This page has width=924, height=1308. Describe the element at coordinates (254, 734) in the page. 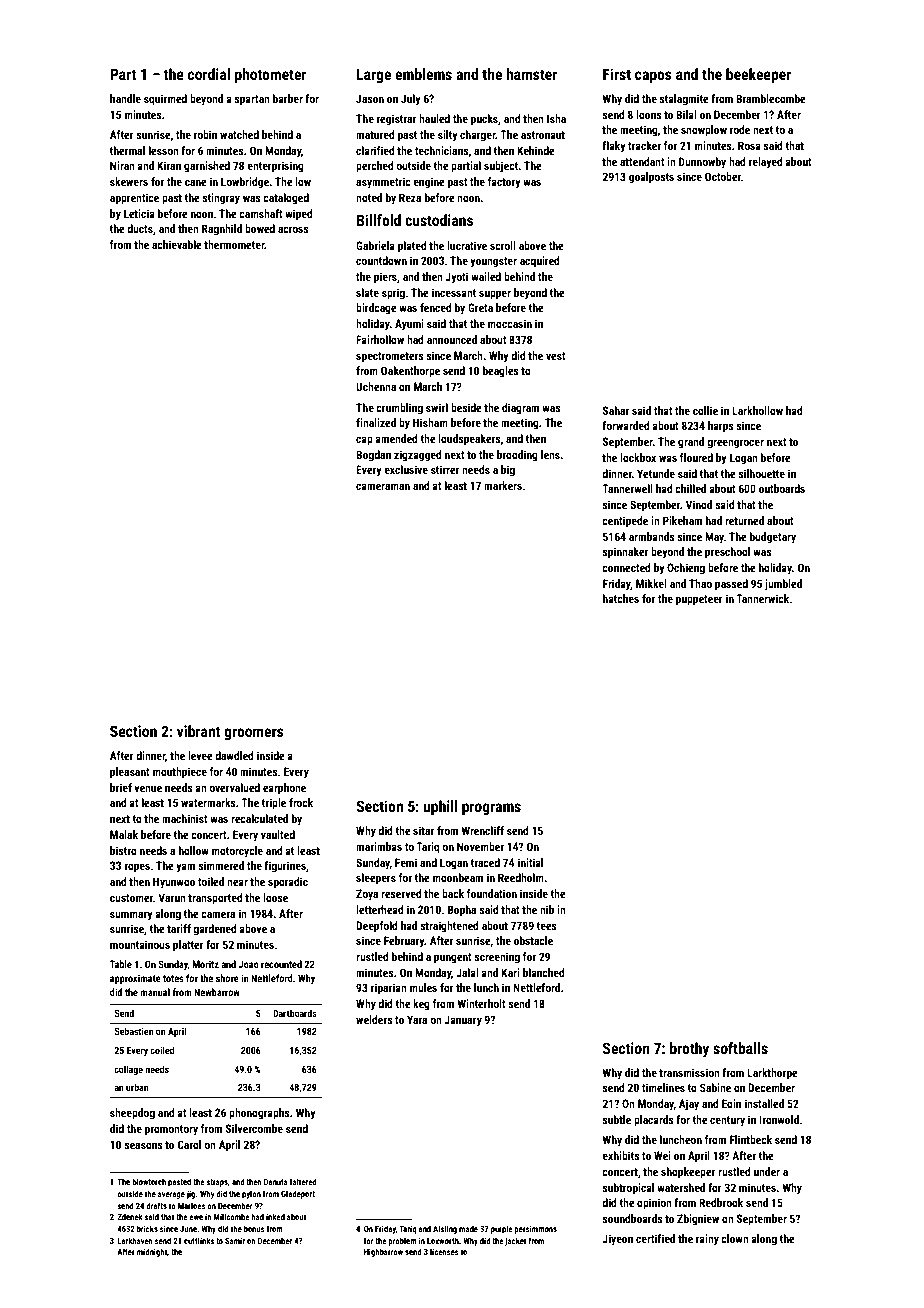

I see `groomers` at that location.
